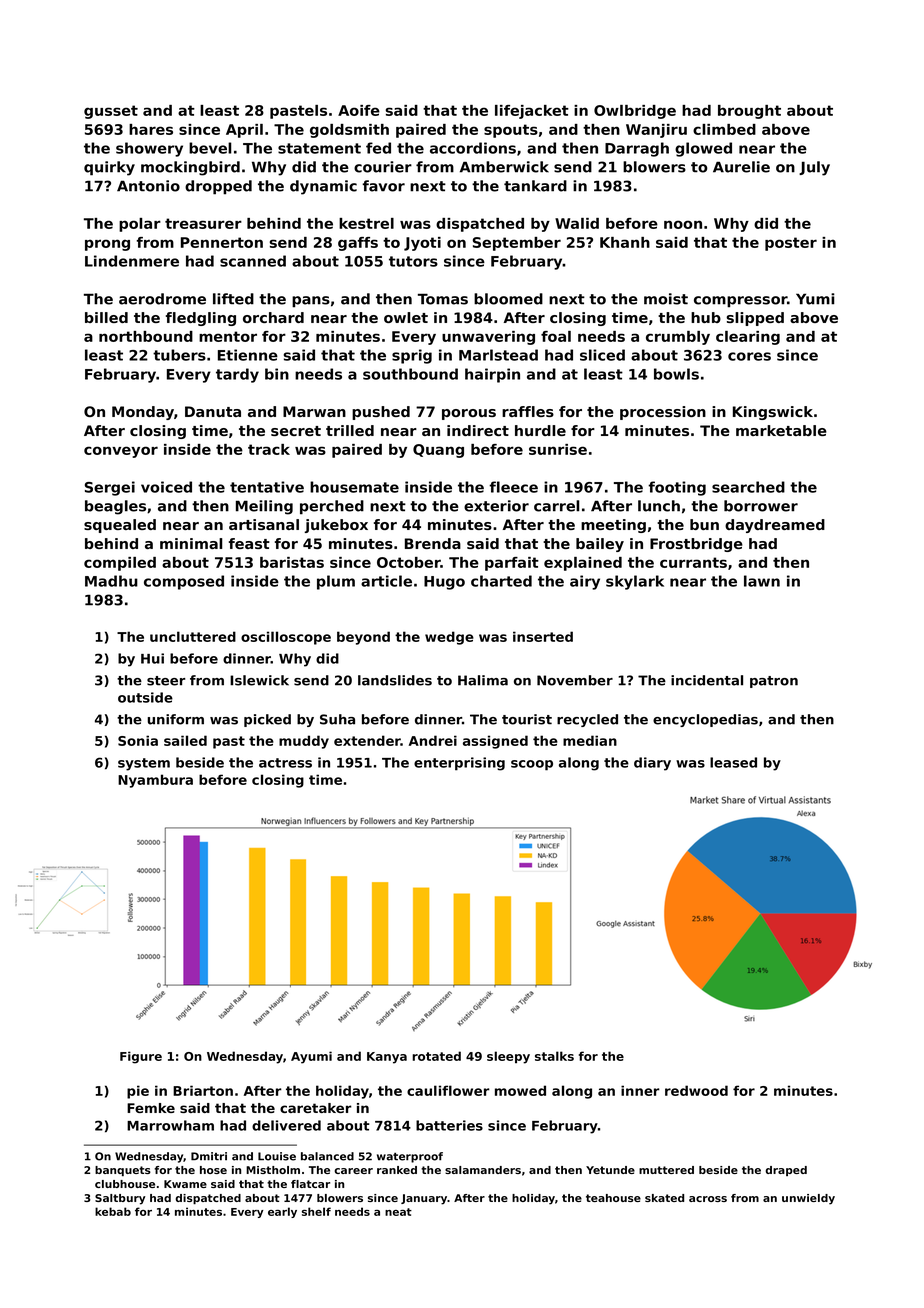 The height and width of the screenshot is (1308, 924). Describe the element at coordinates (791, 244) in the screenshot. I see `poster` at that location.
